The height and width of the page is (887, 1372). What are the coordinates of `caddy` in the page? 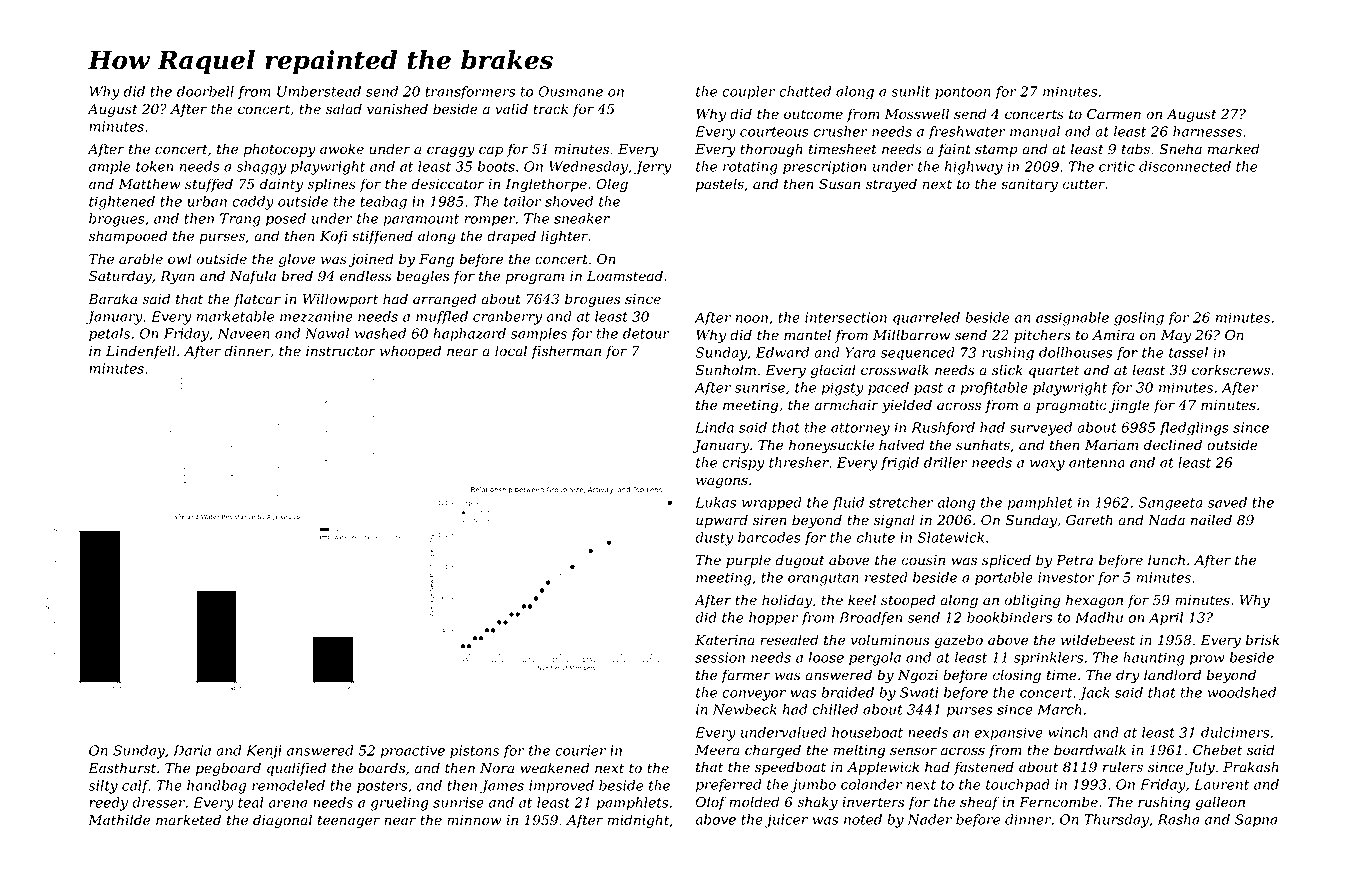 It's located at (253, 203).
